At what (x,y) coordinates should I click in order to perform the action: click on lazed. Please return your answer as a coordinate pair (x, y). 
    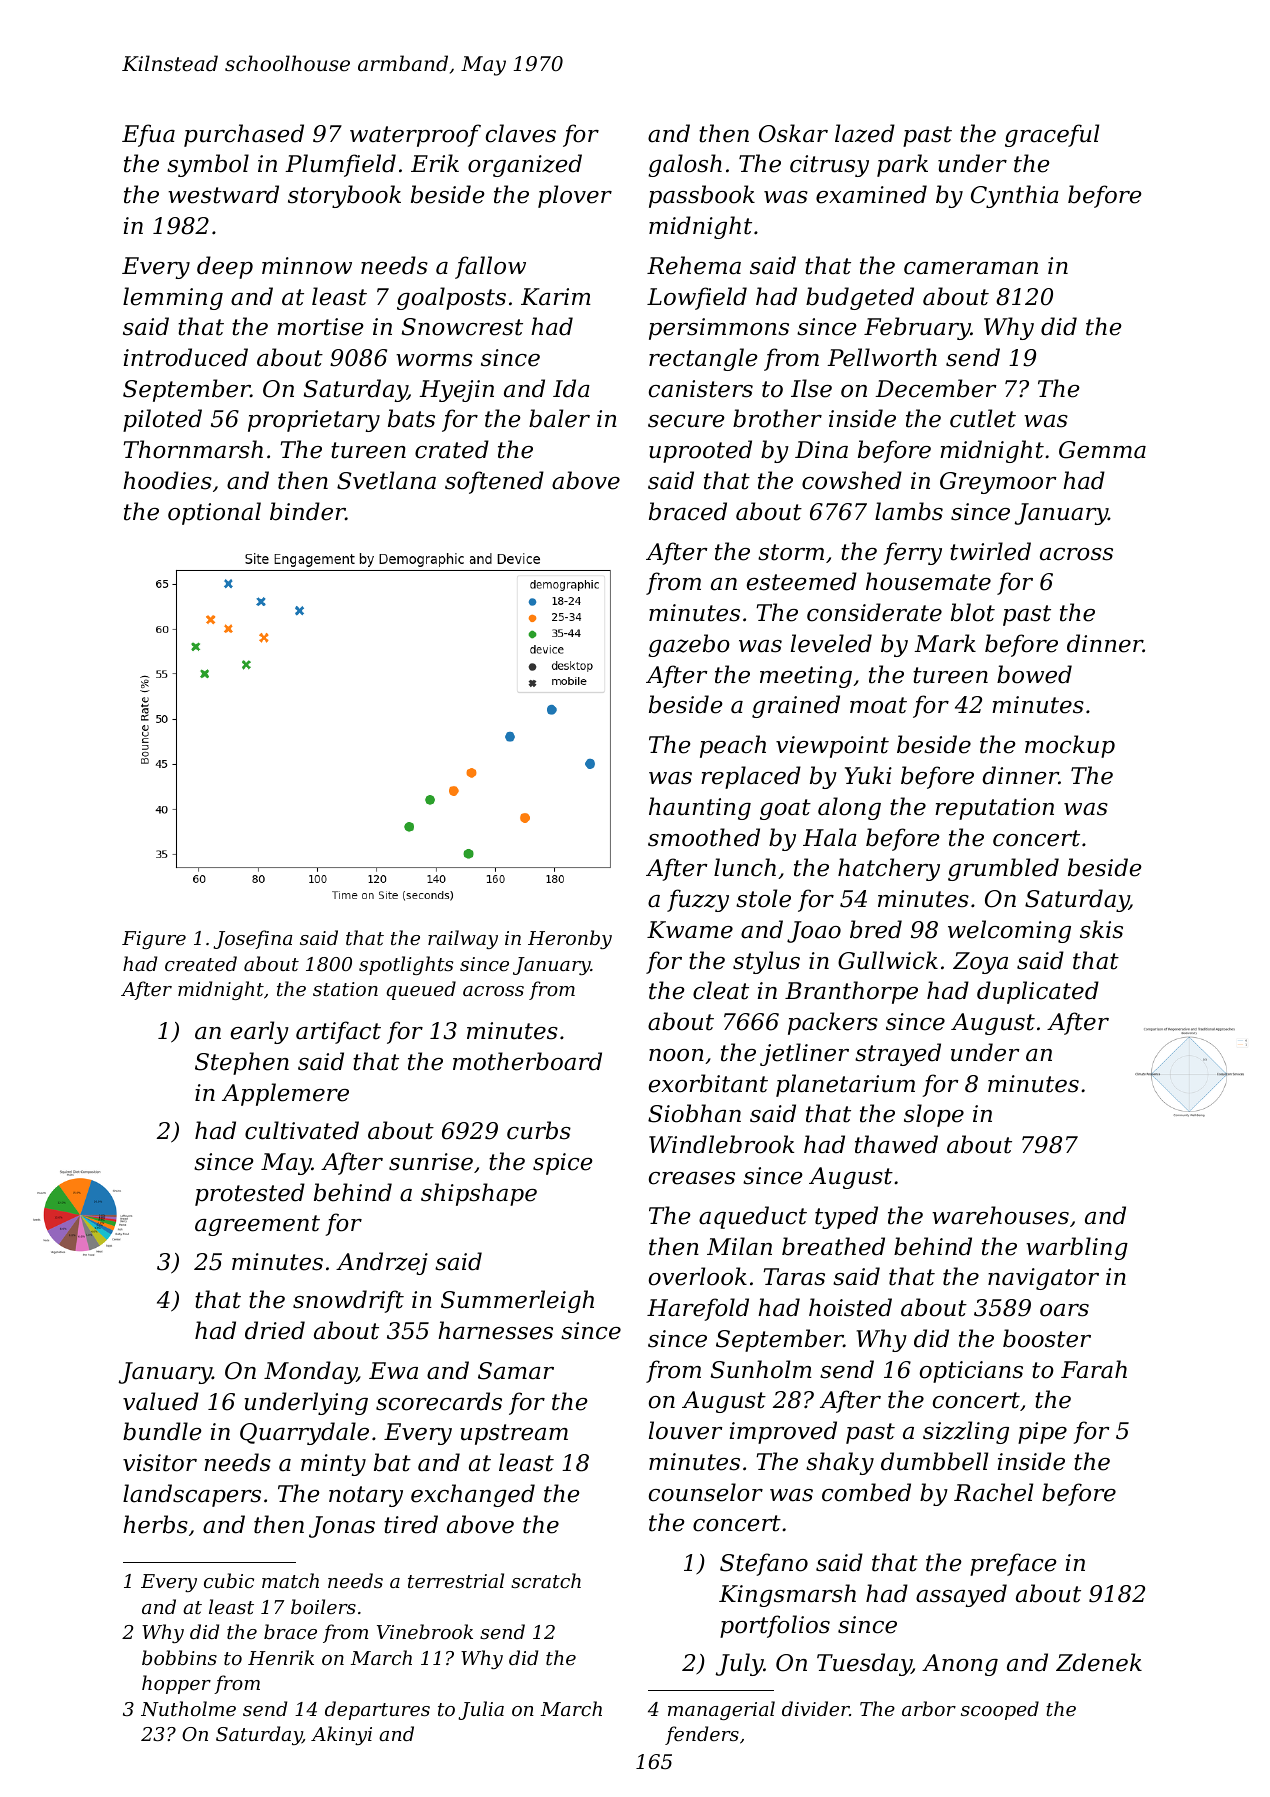
    Looking at the image, I should click on (865, 133).
